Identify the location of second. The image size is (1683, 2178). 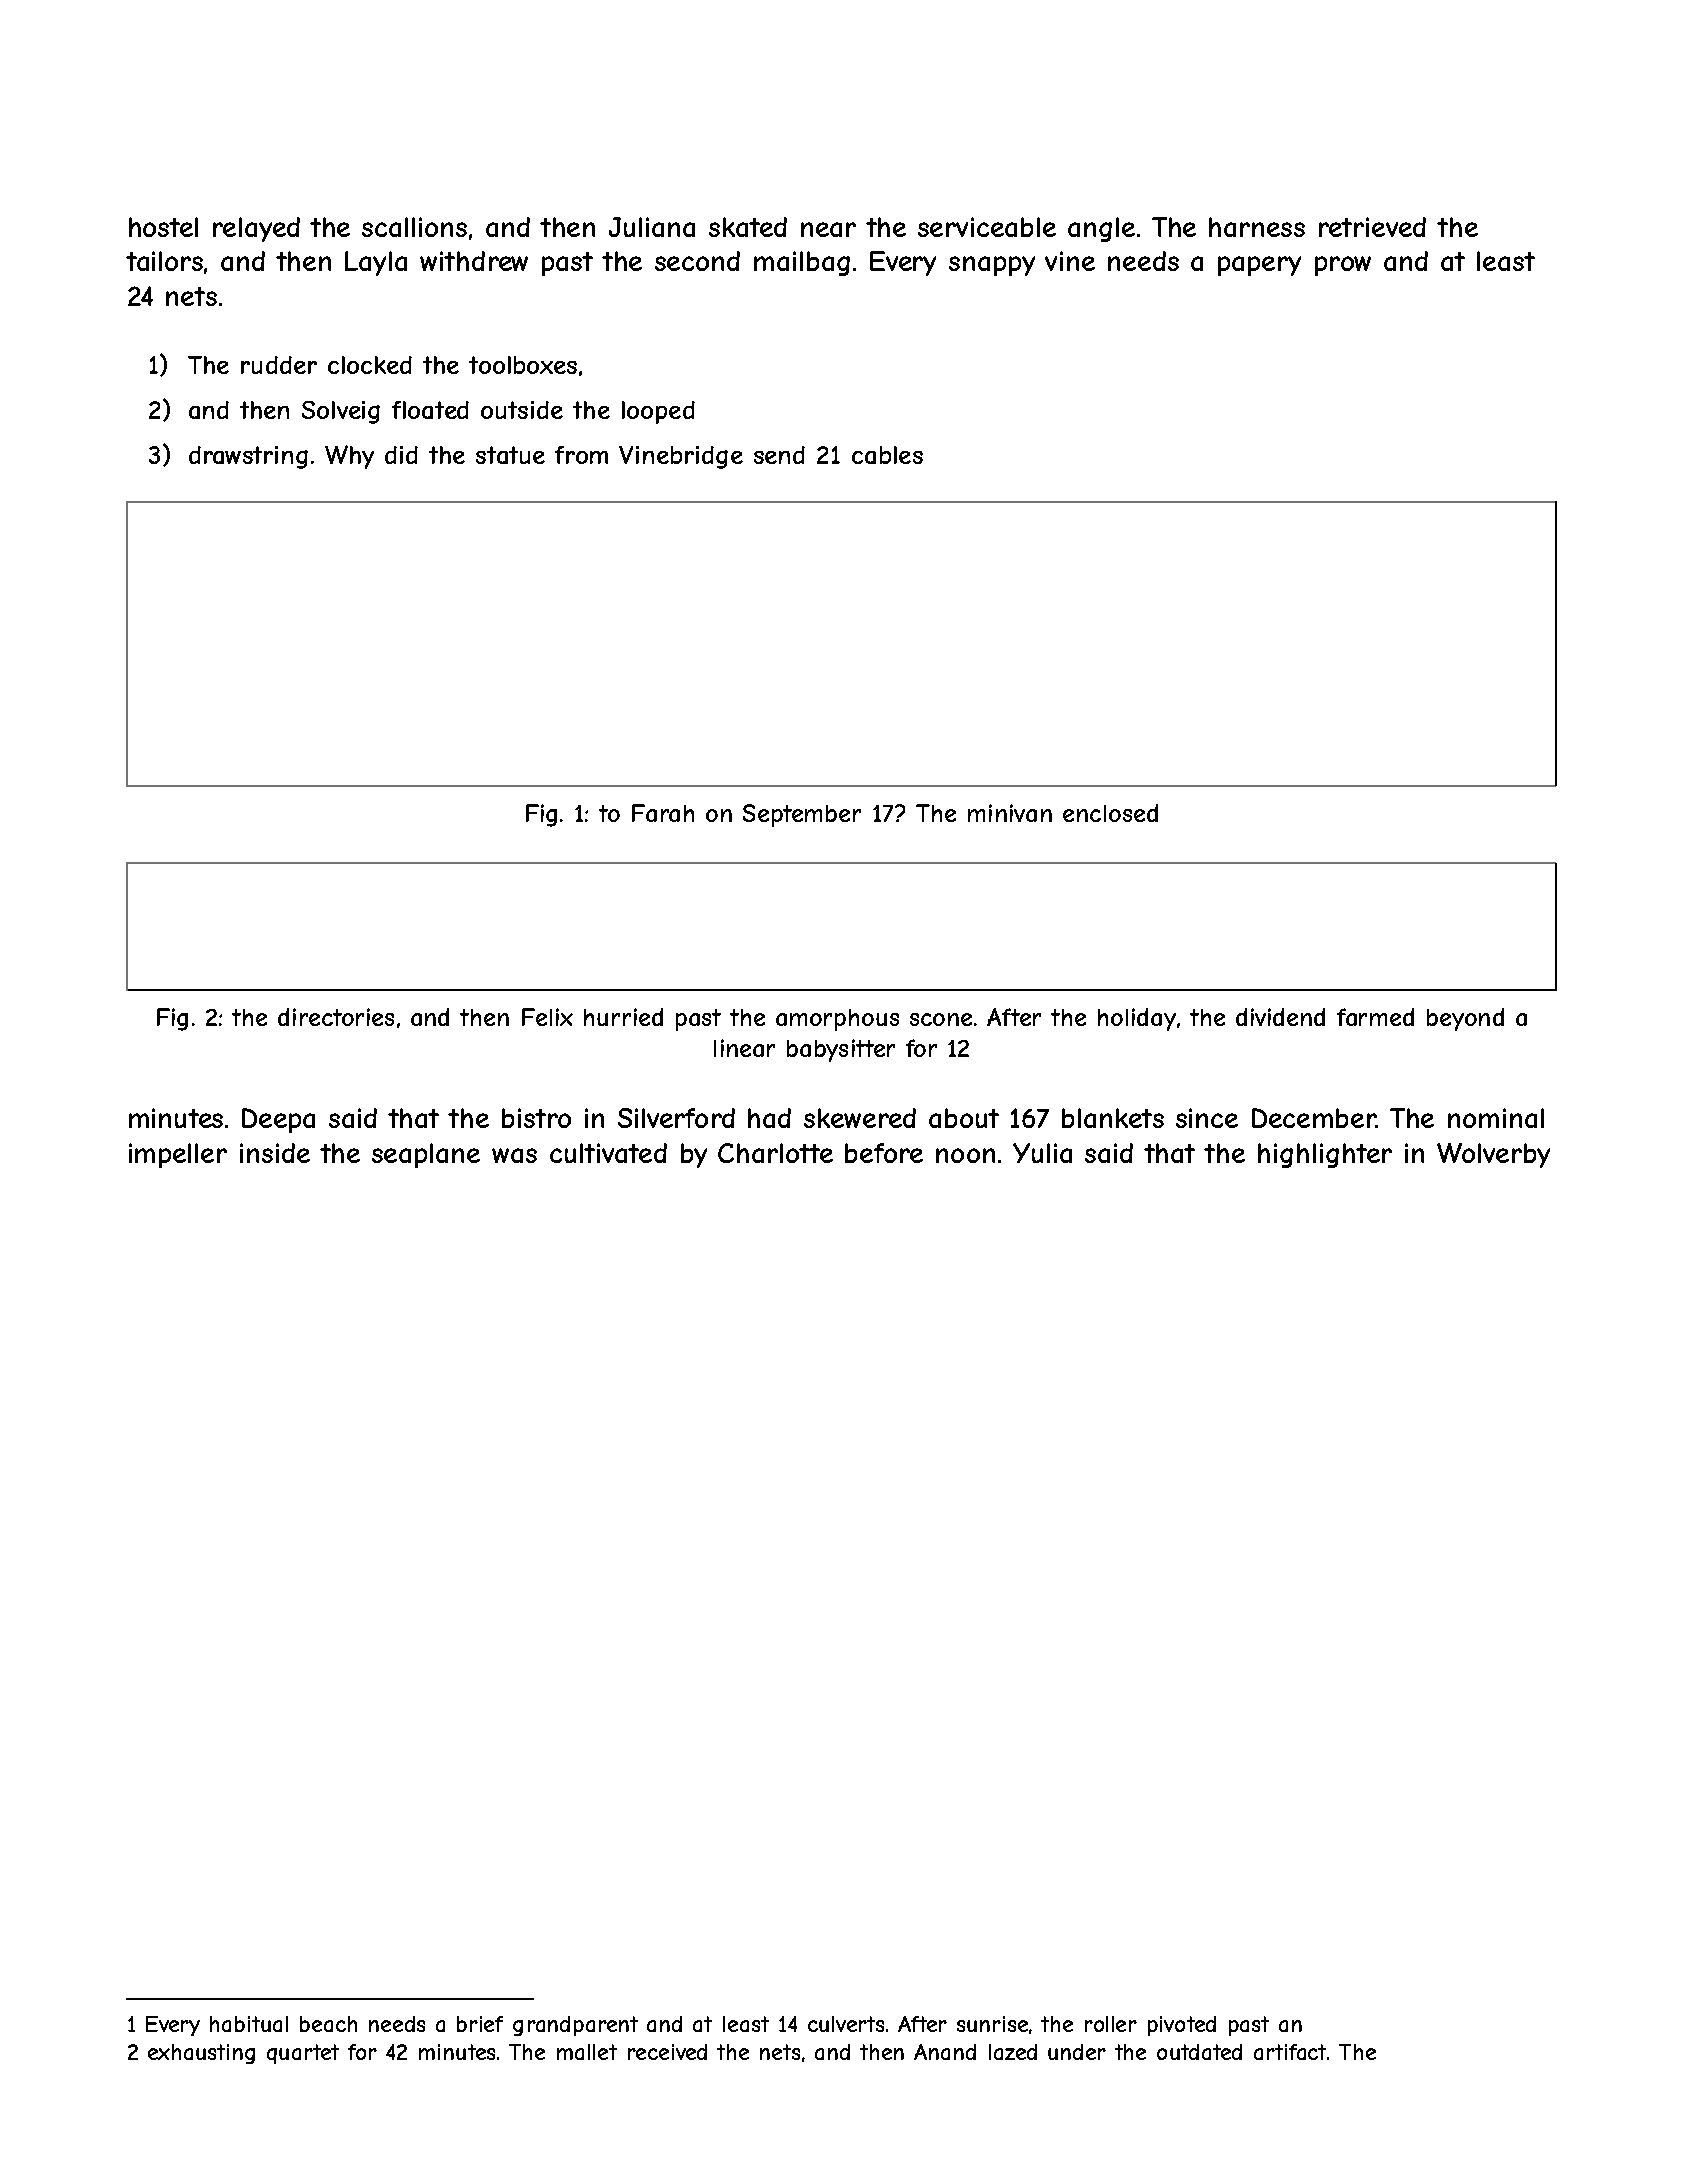
(697, 261).
